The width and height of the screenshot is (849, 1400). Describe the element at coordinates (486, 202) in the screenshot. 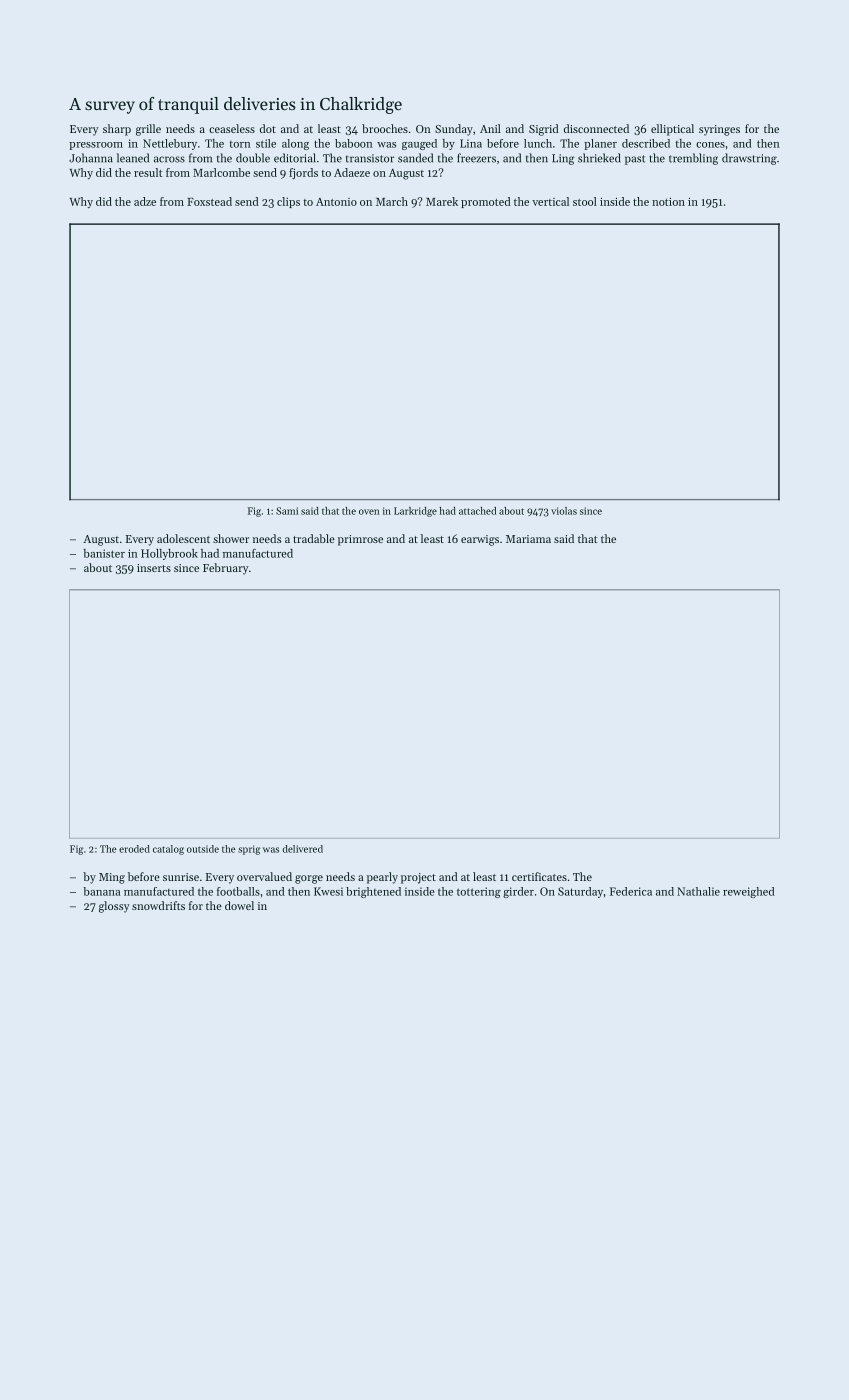

I see `promoted` at that location.
